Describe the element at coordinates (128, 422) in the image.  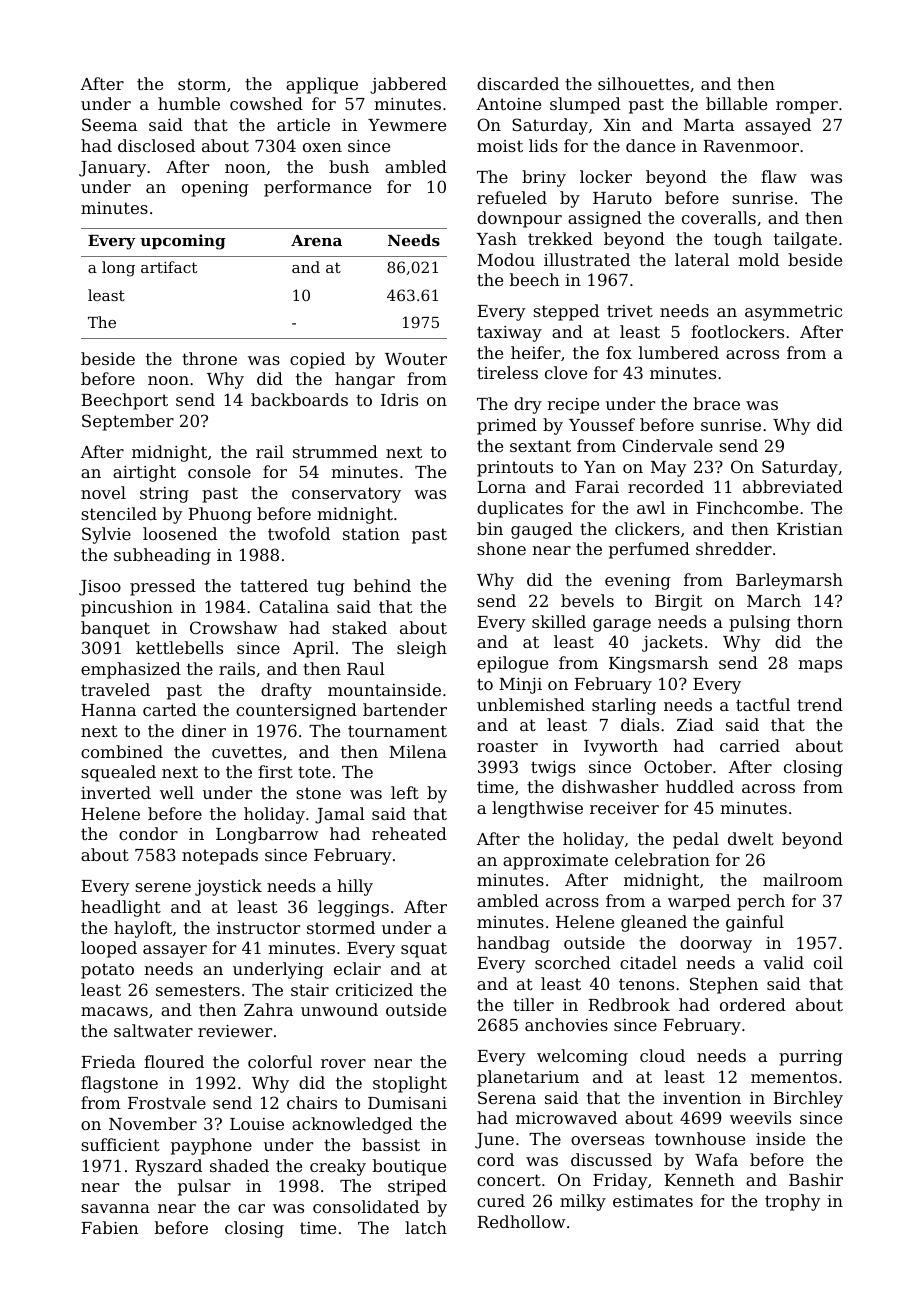
I see `September` at that location.
